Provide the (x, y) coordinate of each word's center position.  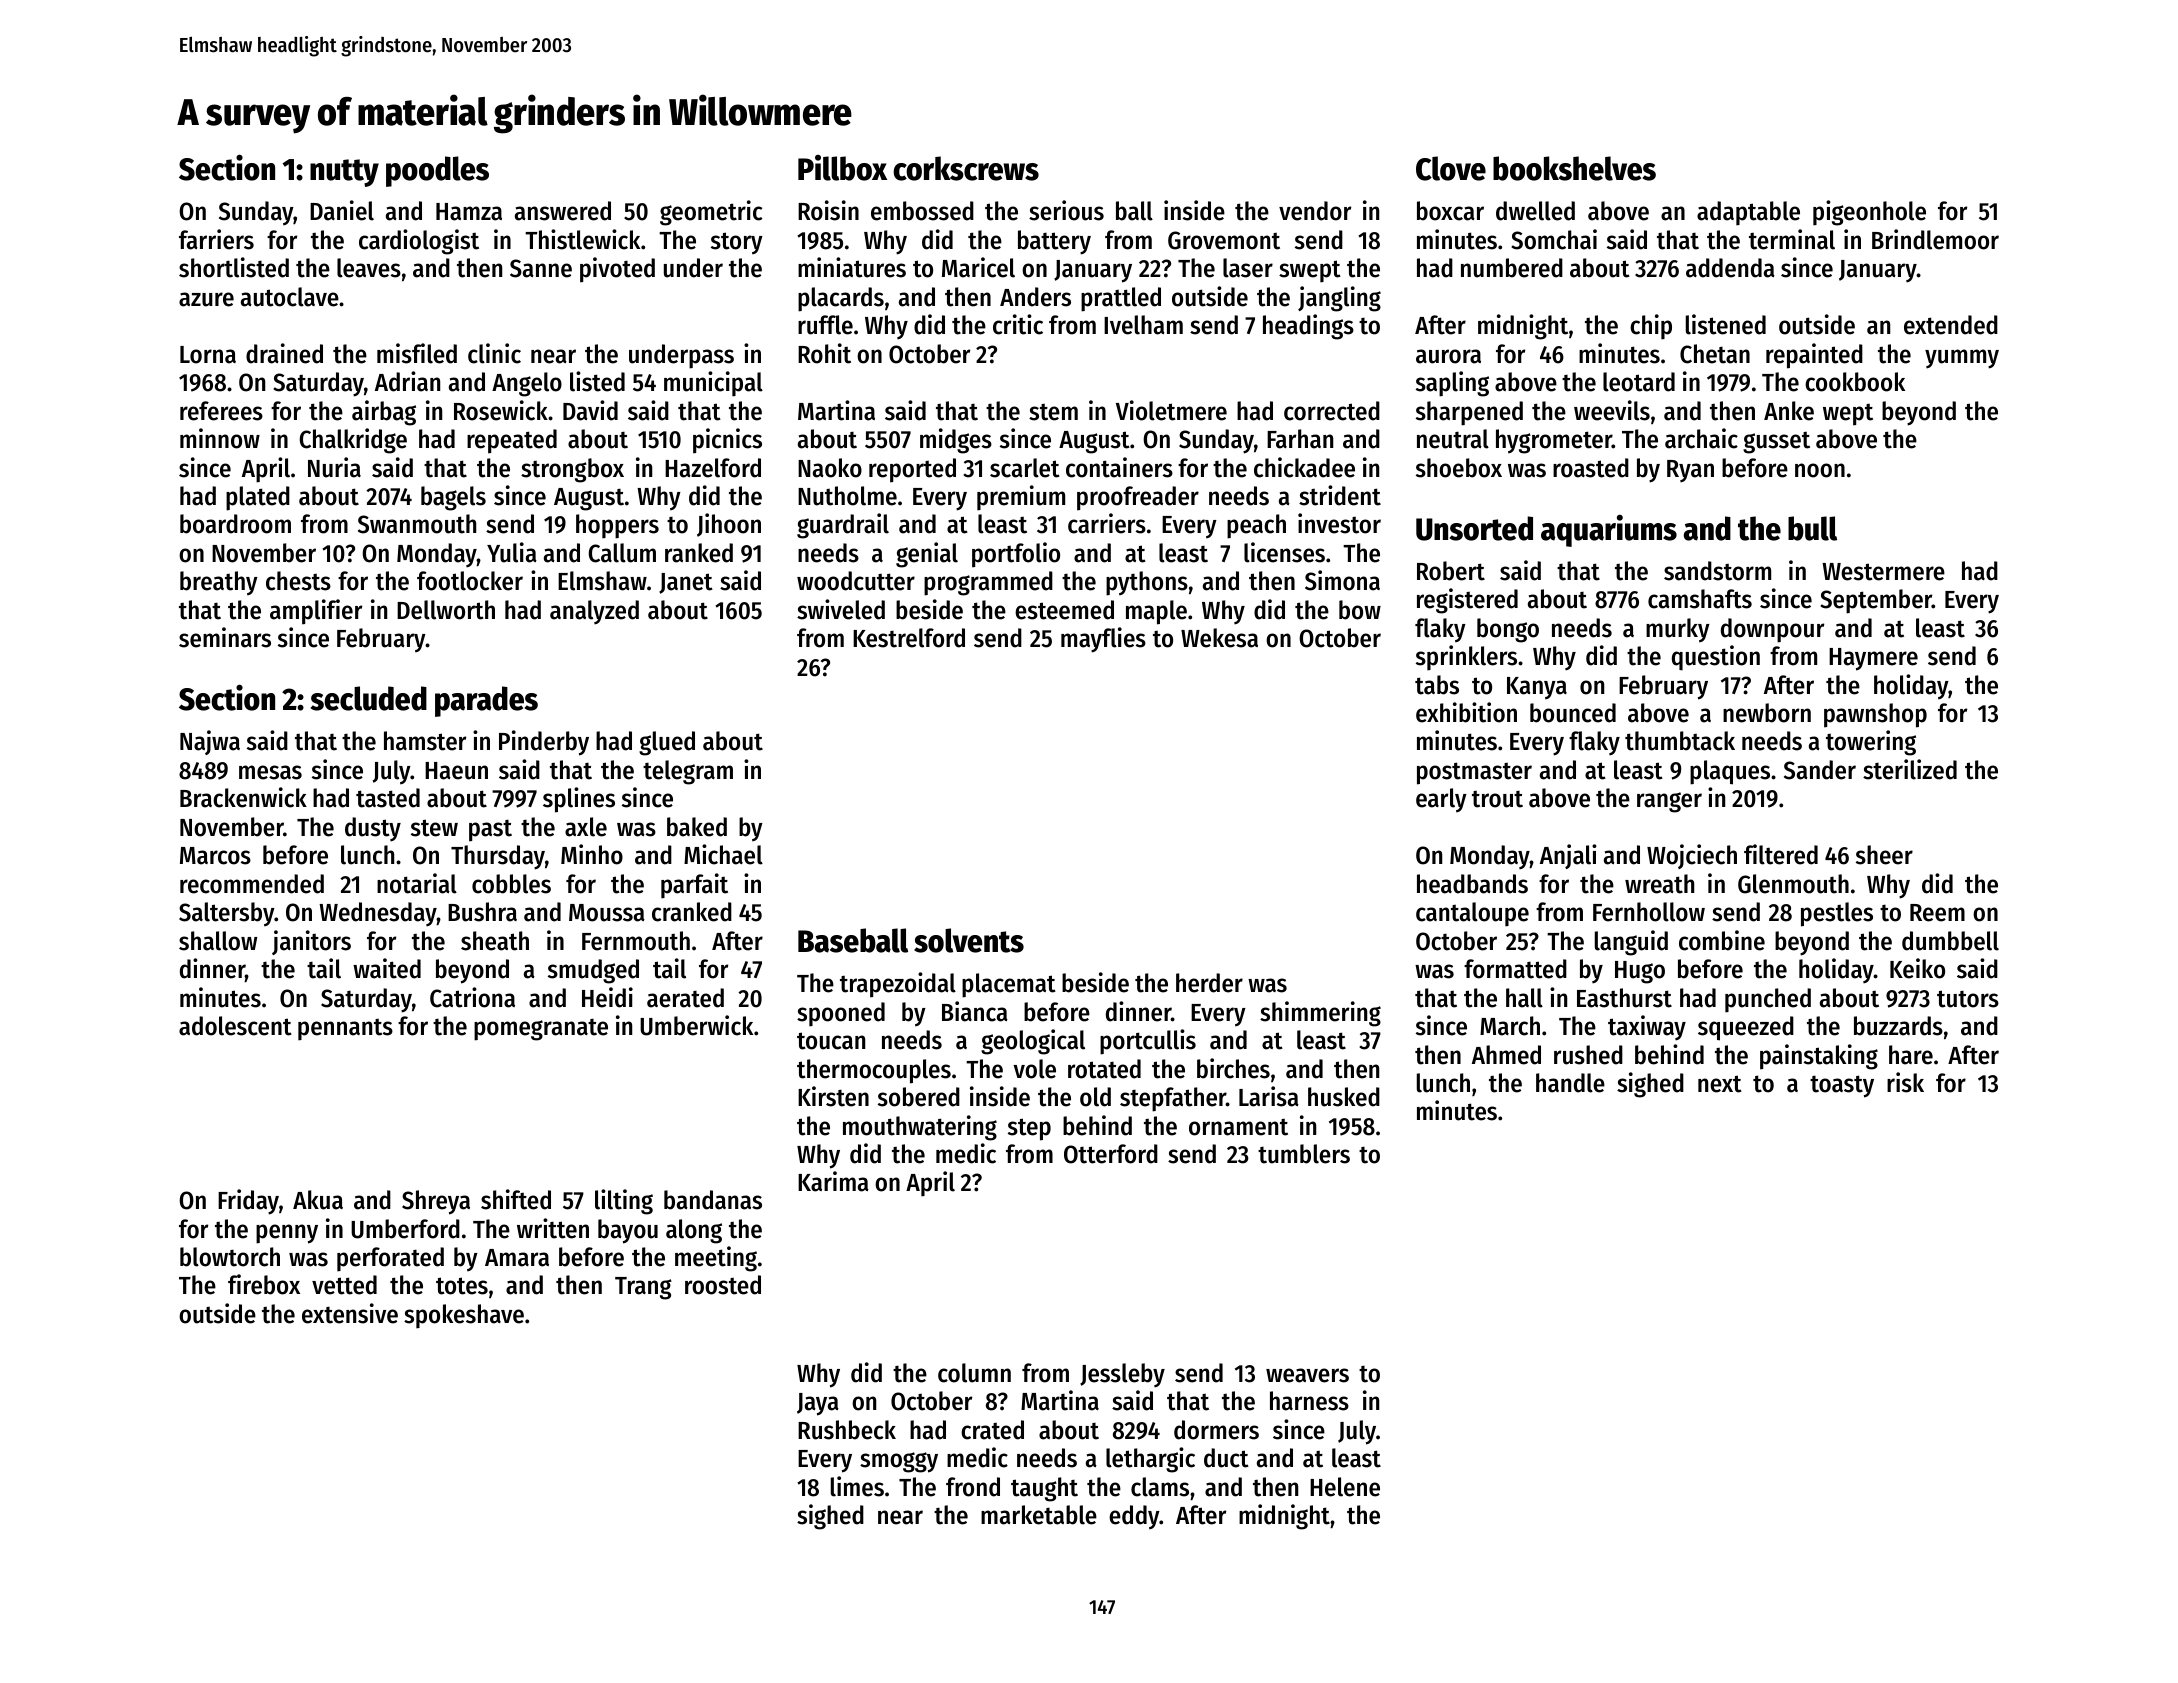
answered (563, 211)
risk (1905, 1082)
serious (1066, 210)
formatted (1515, 969)
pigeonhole (1869, 213)
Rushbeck (847, 1430)
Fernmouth (636, 941)
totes (462, 1286)
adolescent (235, 1026)
